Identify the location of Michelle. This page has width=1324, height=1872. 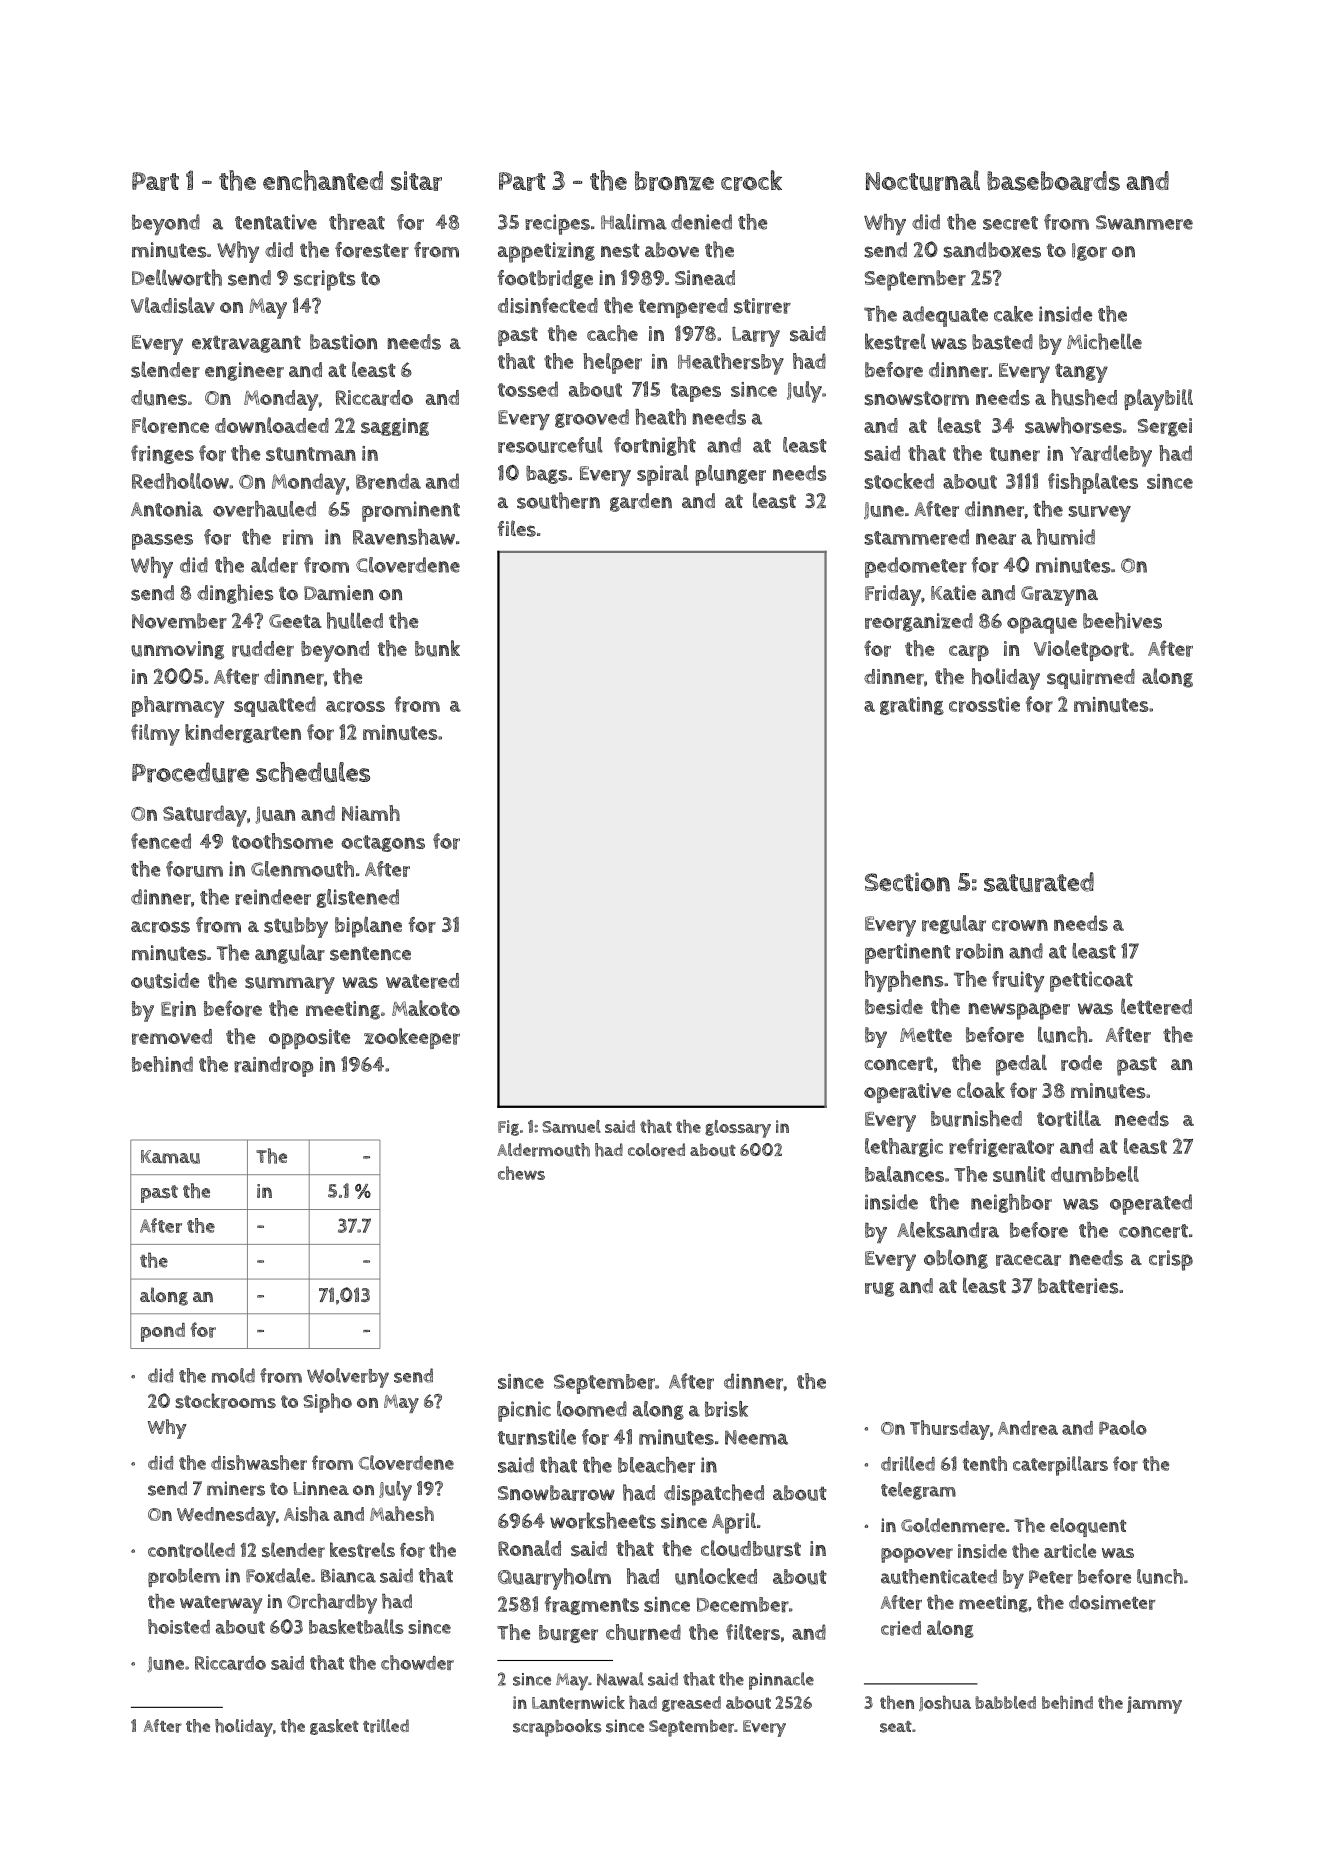
(1104, 341).
